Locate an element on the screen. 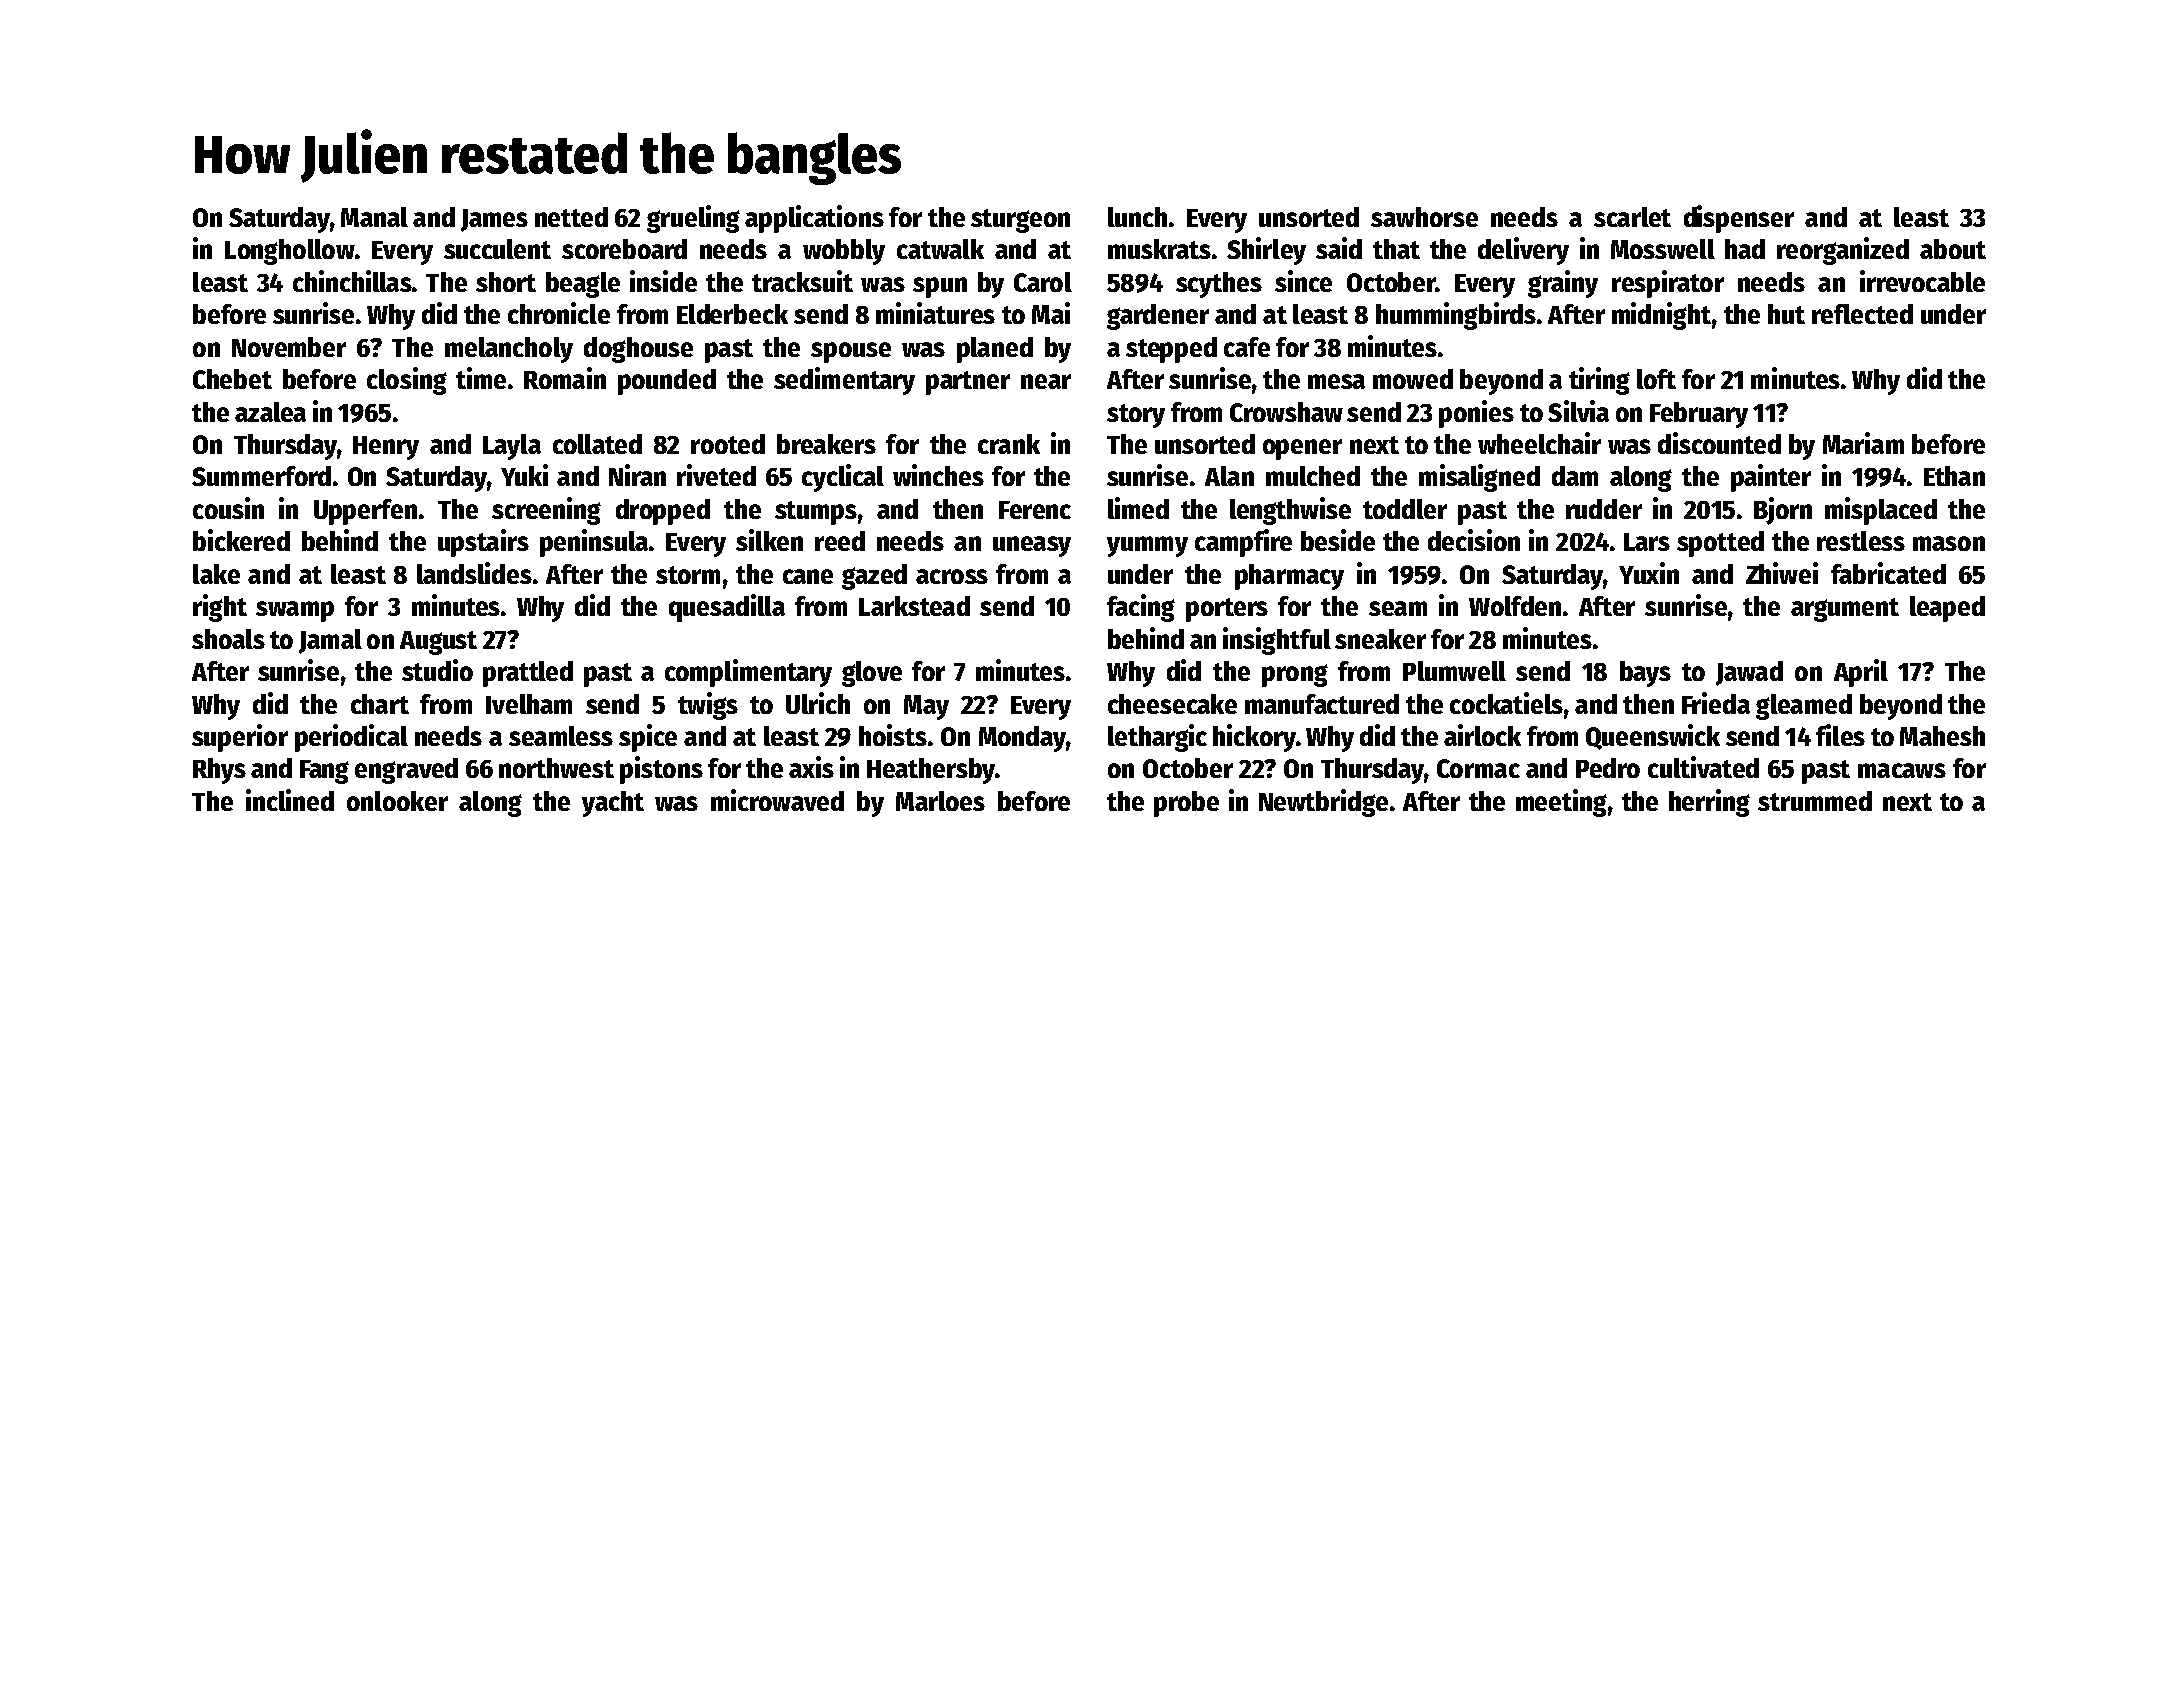 The height and width of the screenshot is (1683, 2178). planed is located at coordinates (995, 350).
